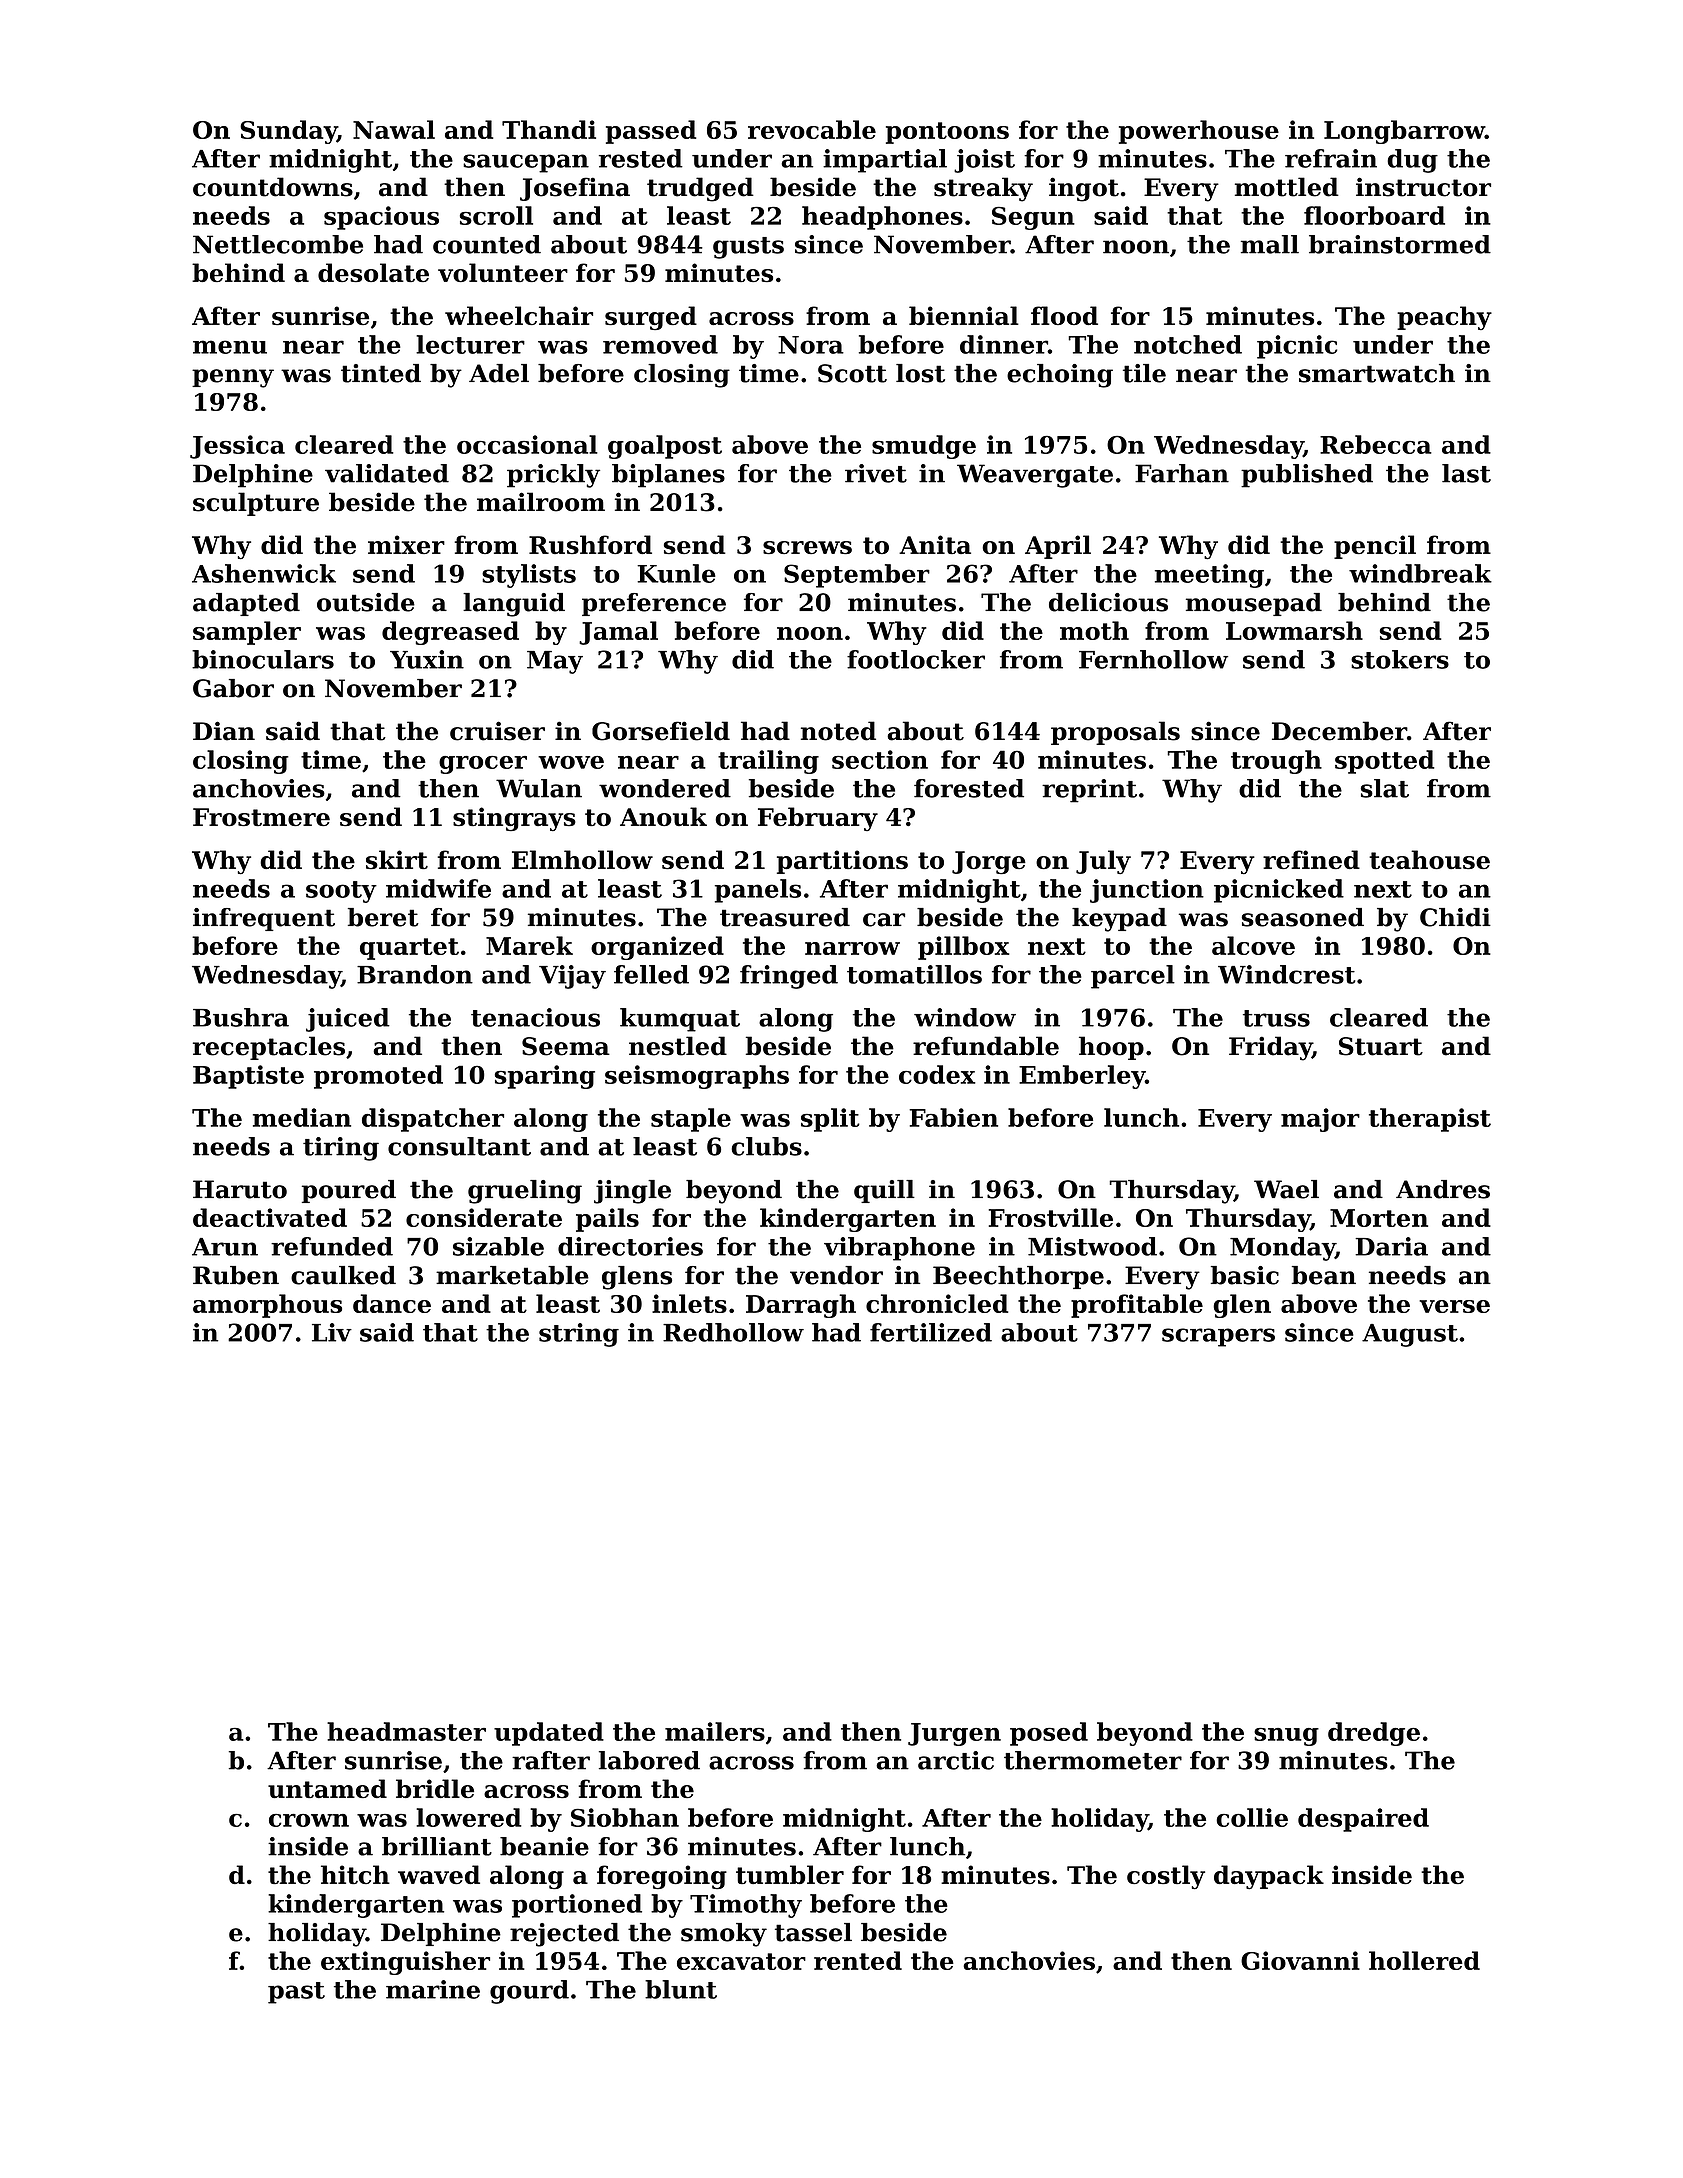 This screenshot has height=2178, width=1683. Describe the element at coordinates (1391, 1246) in the screenshot. I see `Daria` at that location.
